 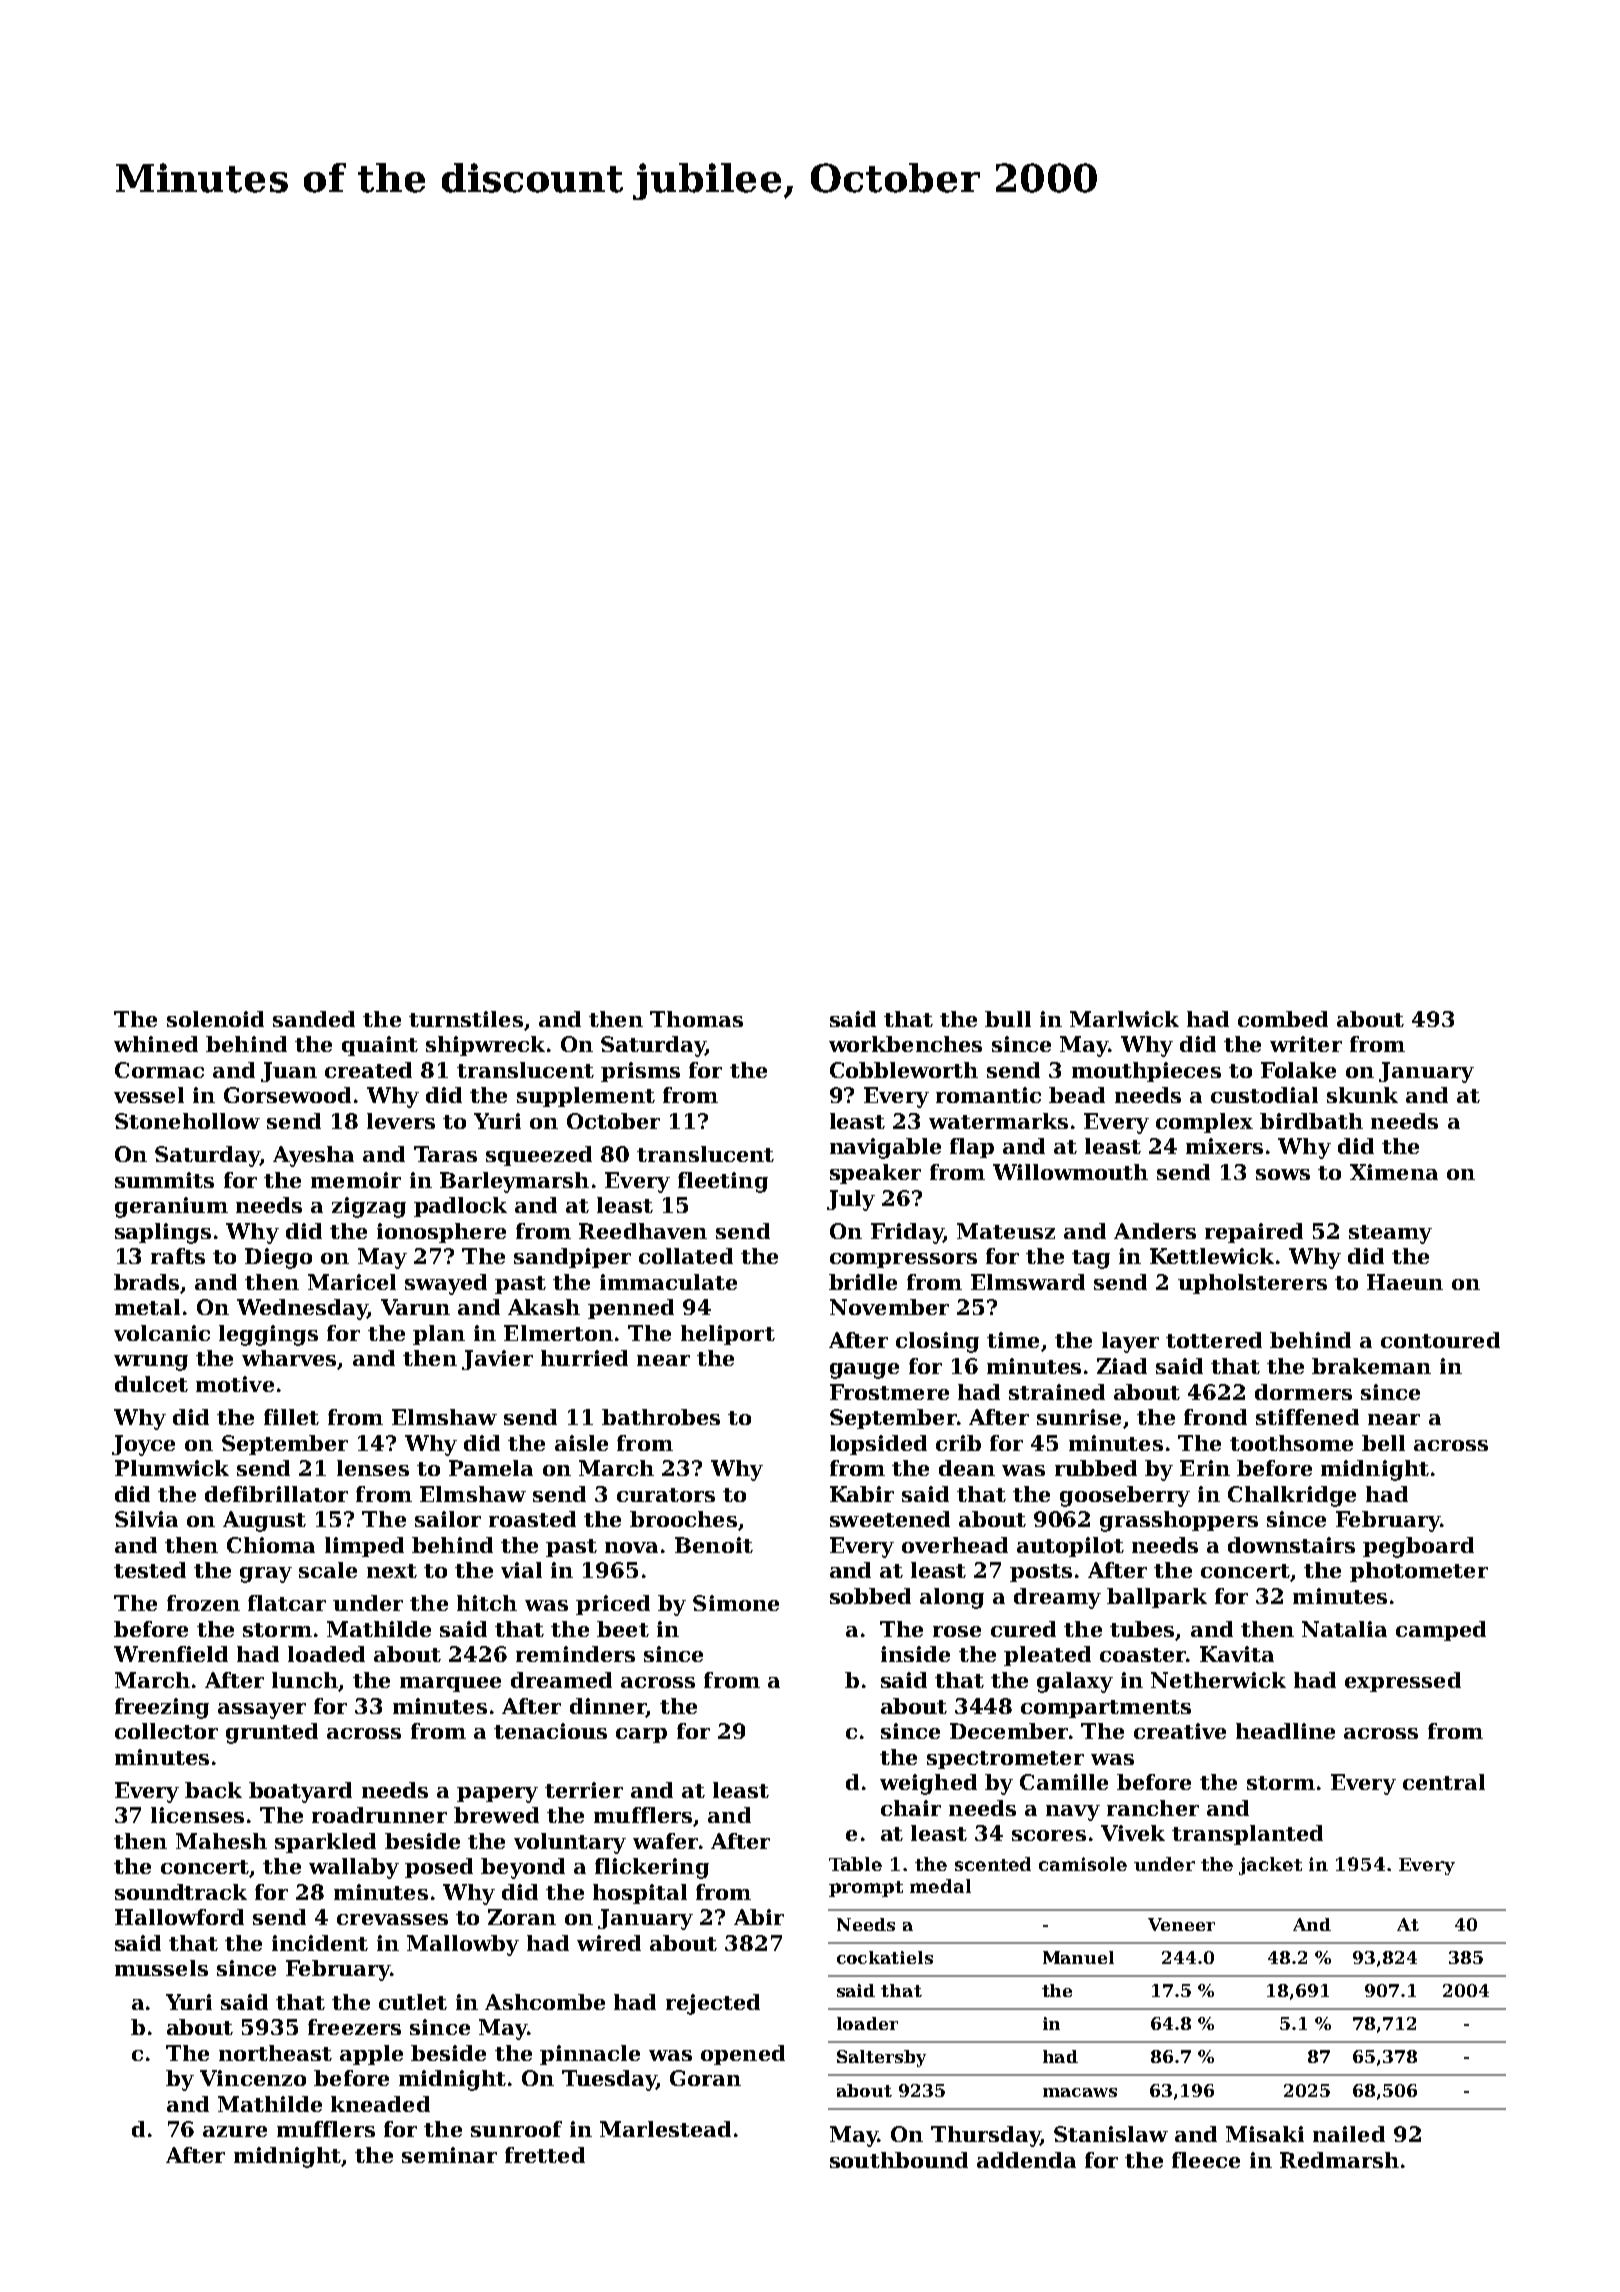 I want to click on solenoid, so click(x=215, y=1019).
